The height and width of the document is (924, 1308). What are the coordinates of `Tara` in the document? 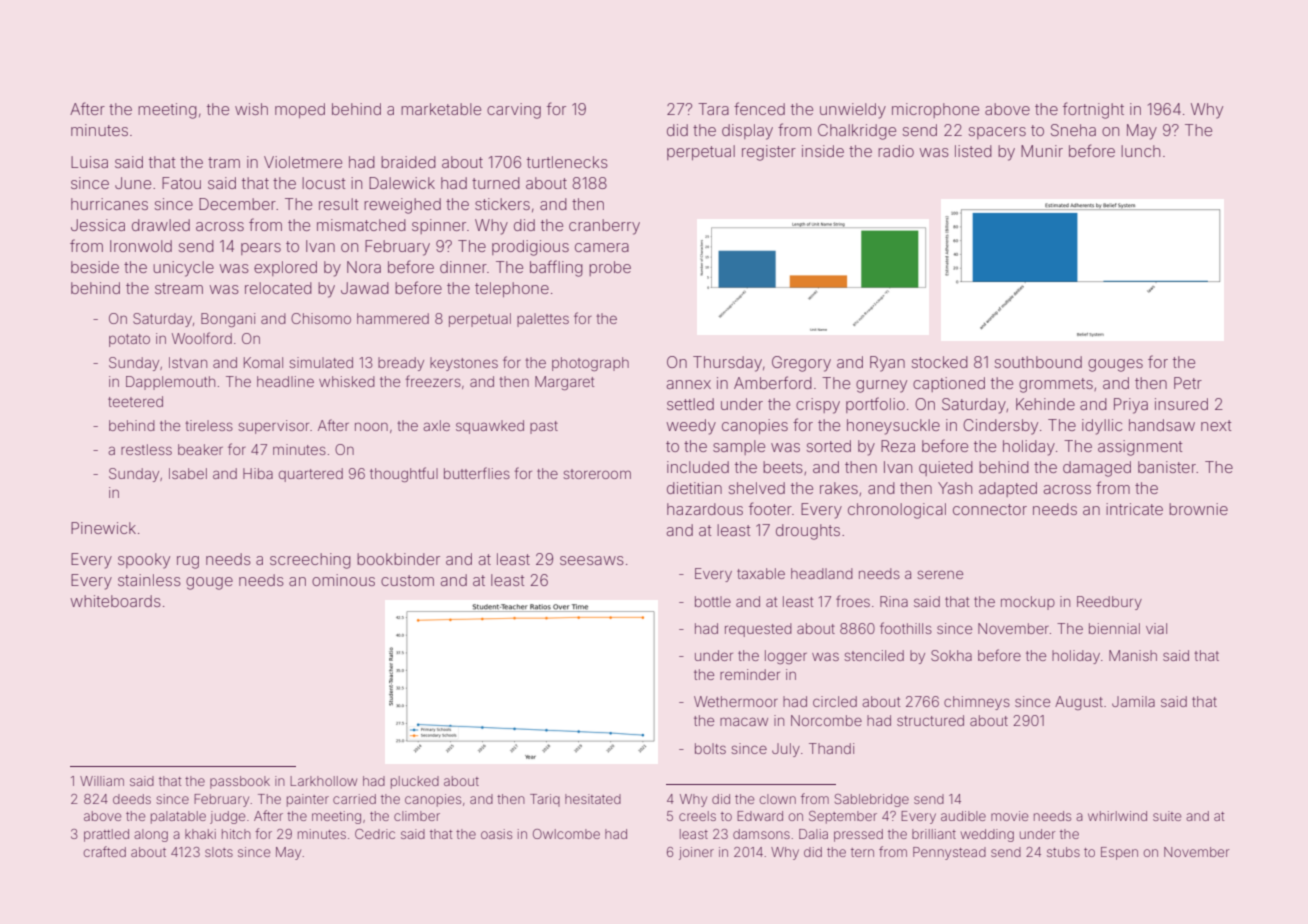 It's located at (713, 109).
